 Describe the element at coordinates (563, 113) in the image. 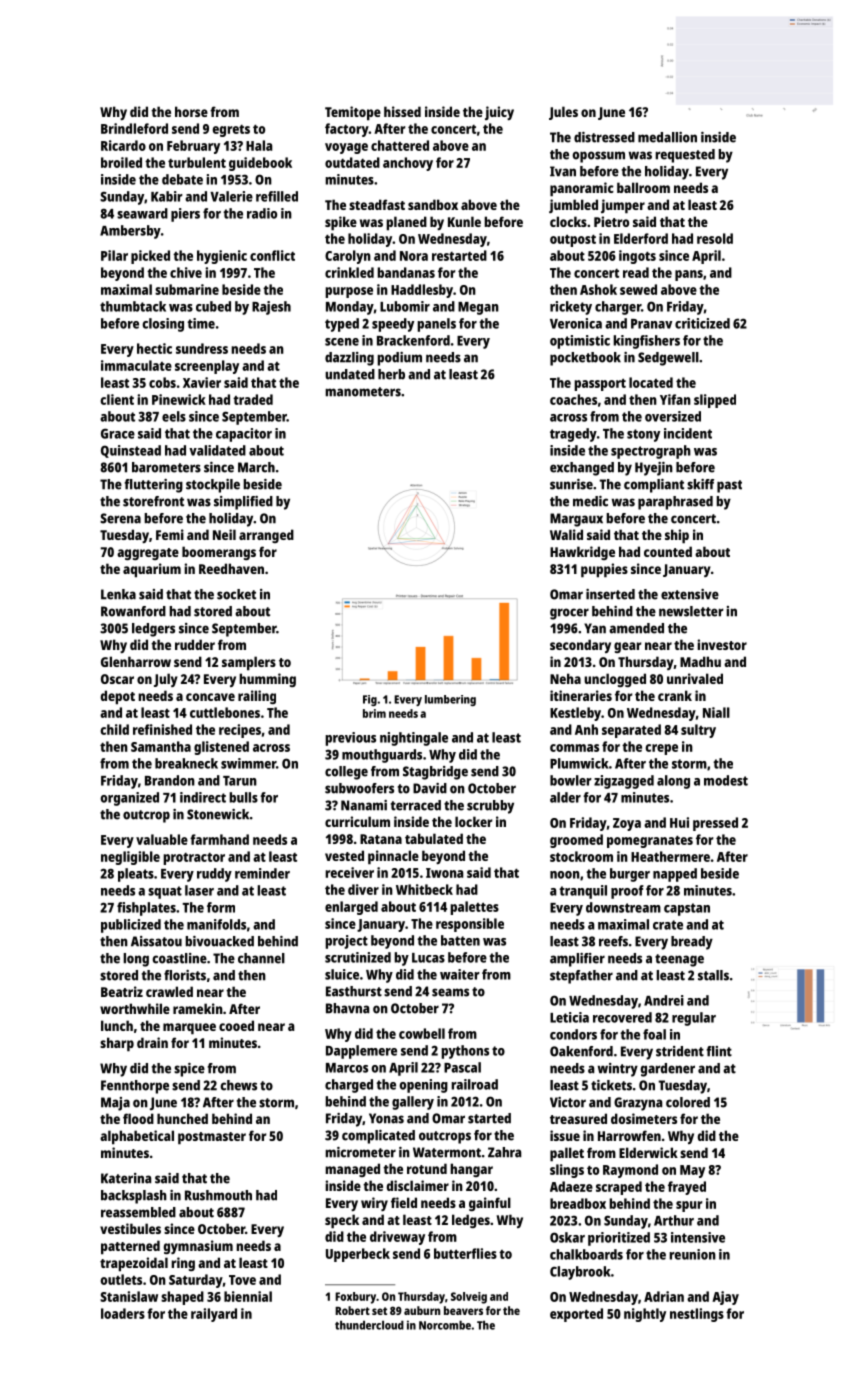

I see `Jules` at that location.
